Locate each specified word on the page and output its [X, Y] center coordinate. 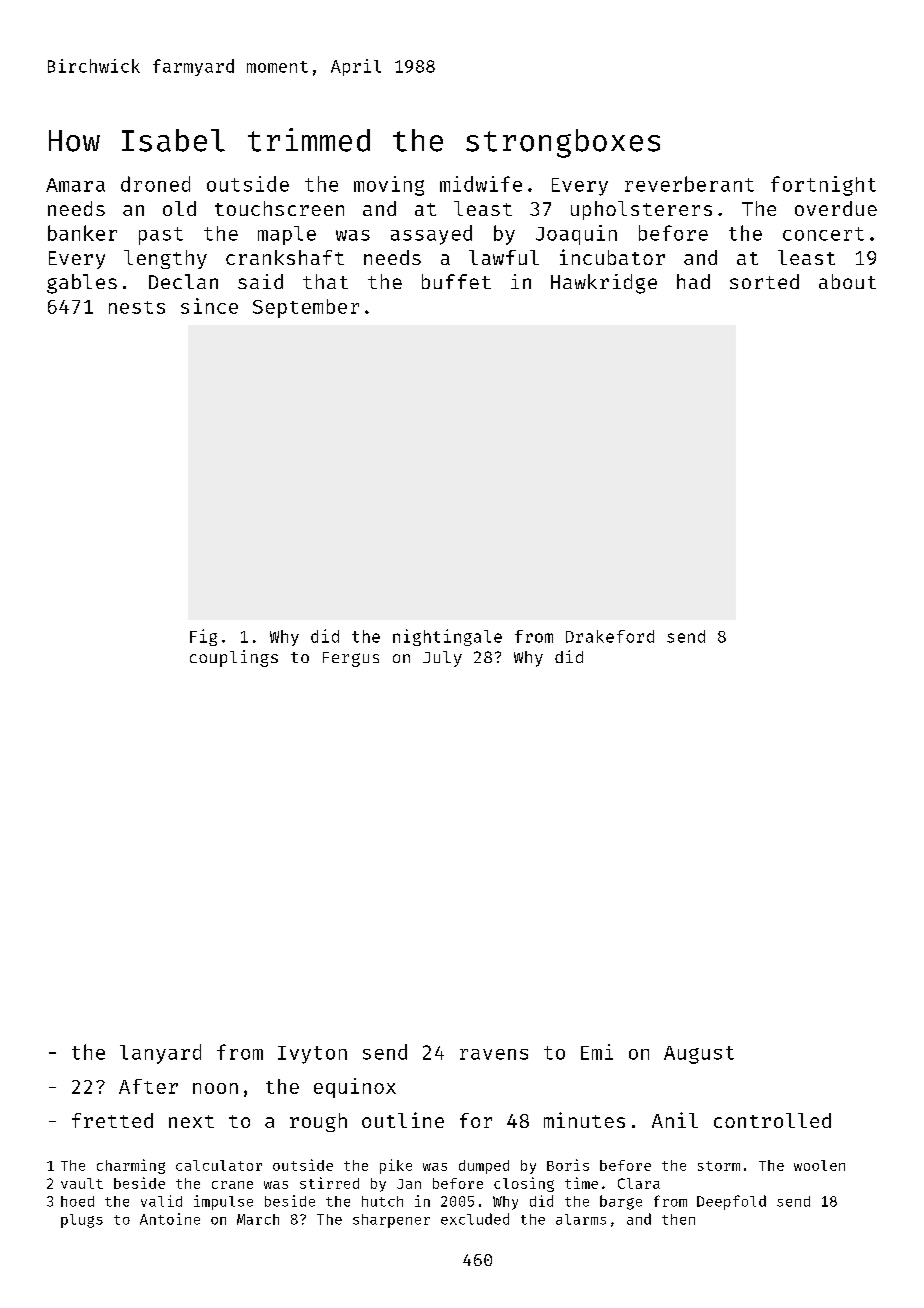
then [678, 1219]
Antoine [170, 1219]
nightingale [447, 637]
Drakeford [610, 636]
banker [82, 233]
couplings [234, 658]
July [442, 659]
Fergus [351, 659]
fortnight [823, 186]
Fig [203, 637]
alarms [581, 1219]
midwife [481, 184]
